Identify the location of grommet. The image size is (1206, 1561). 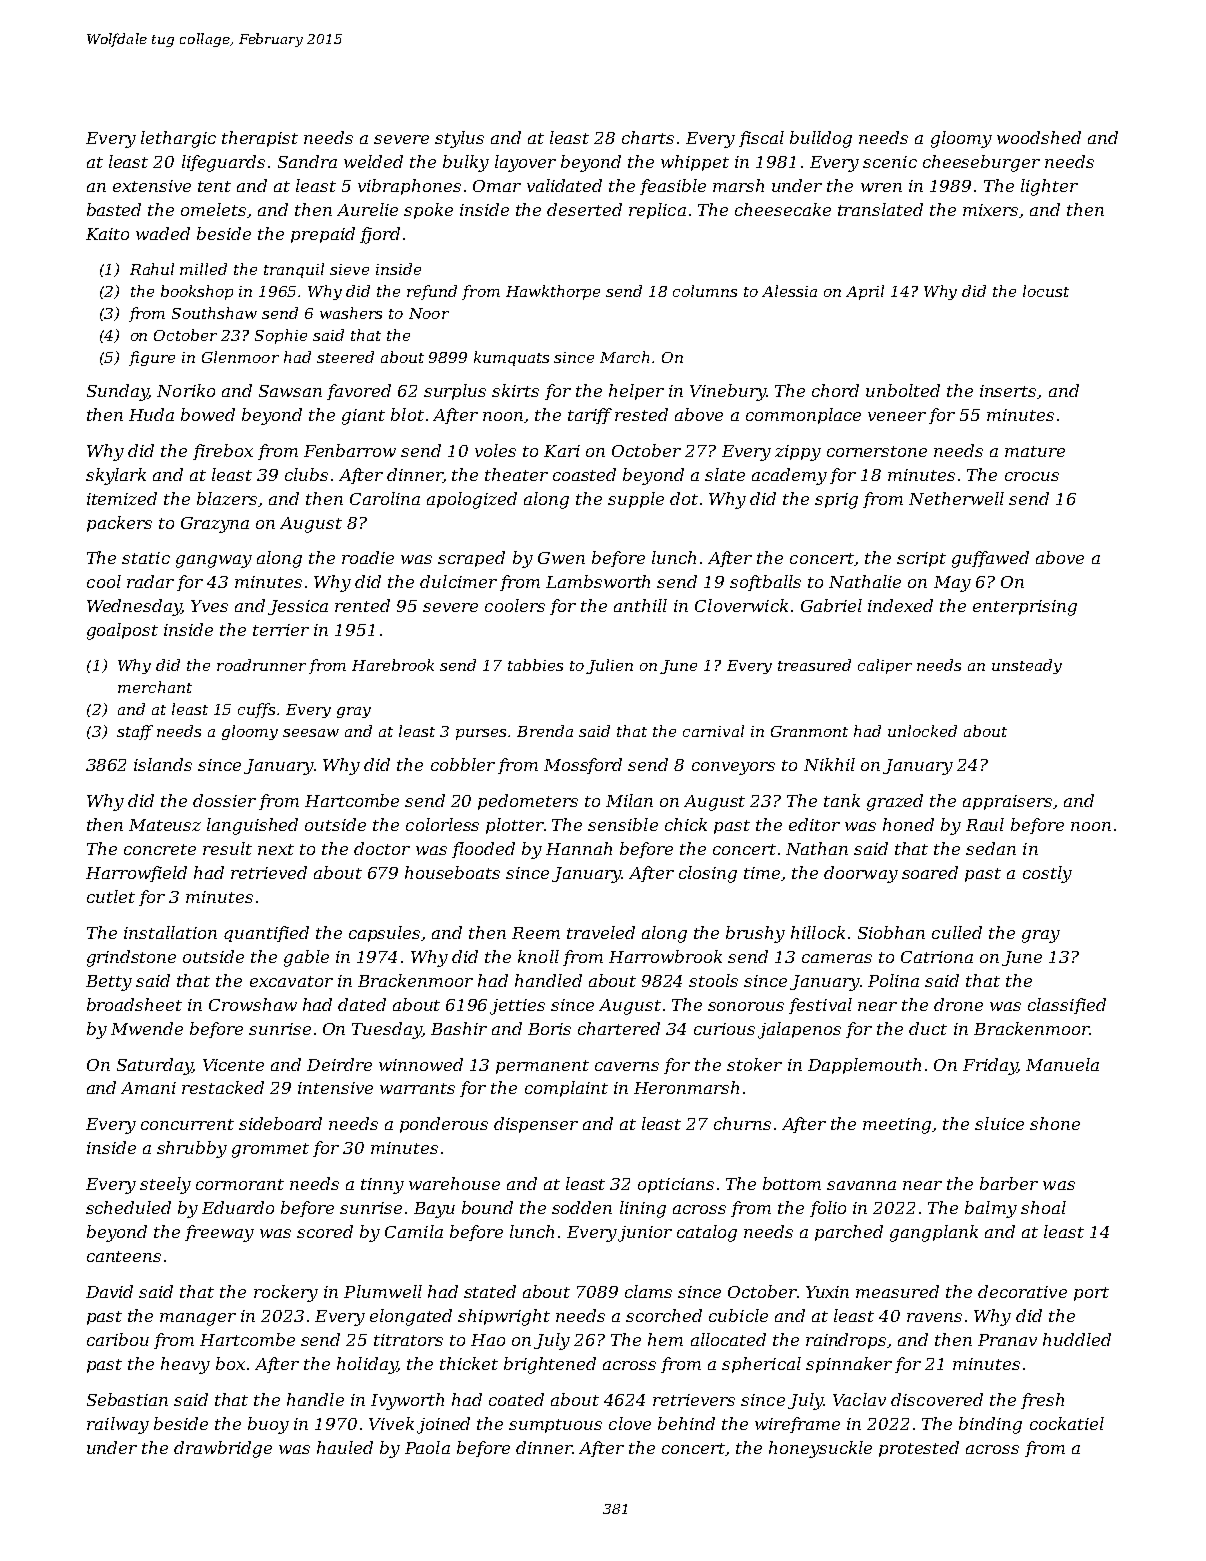
(270, 1150).
